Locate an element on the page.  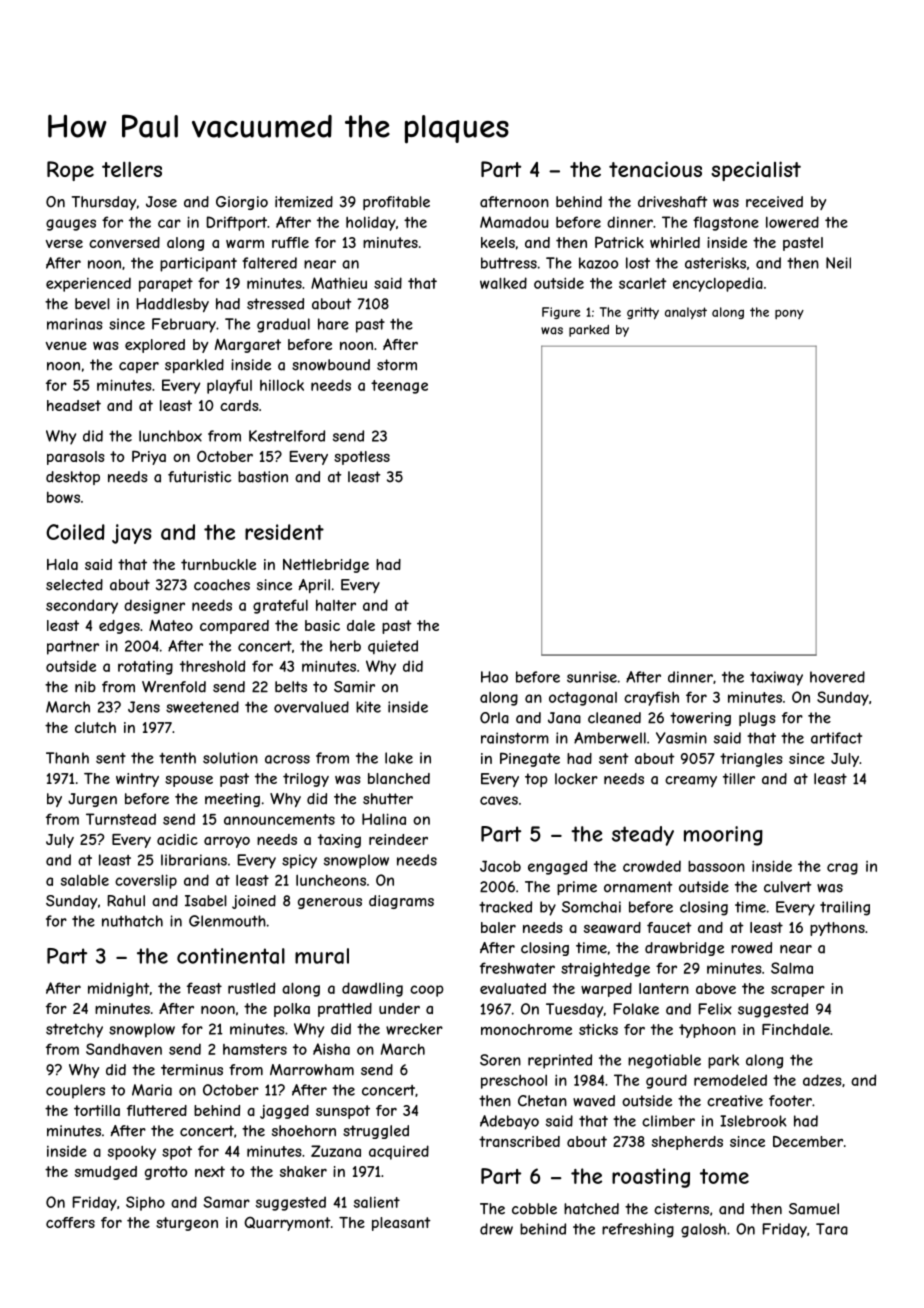
sturgeon is located at coordinates (187, 1224).
